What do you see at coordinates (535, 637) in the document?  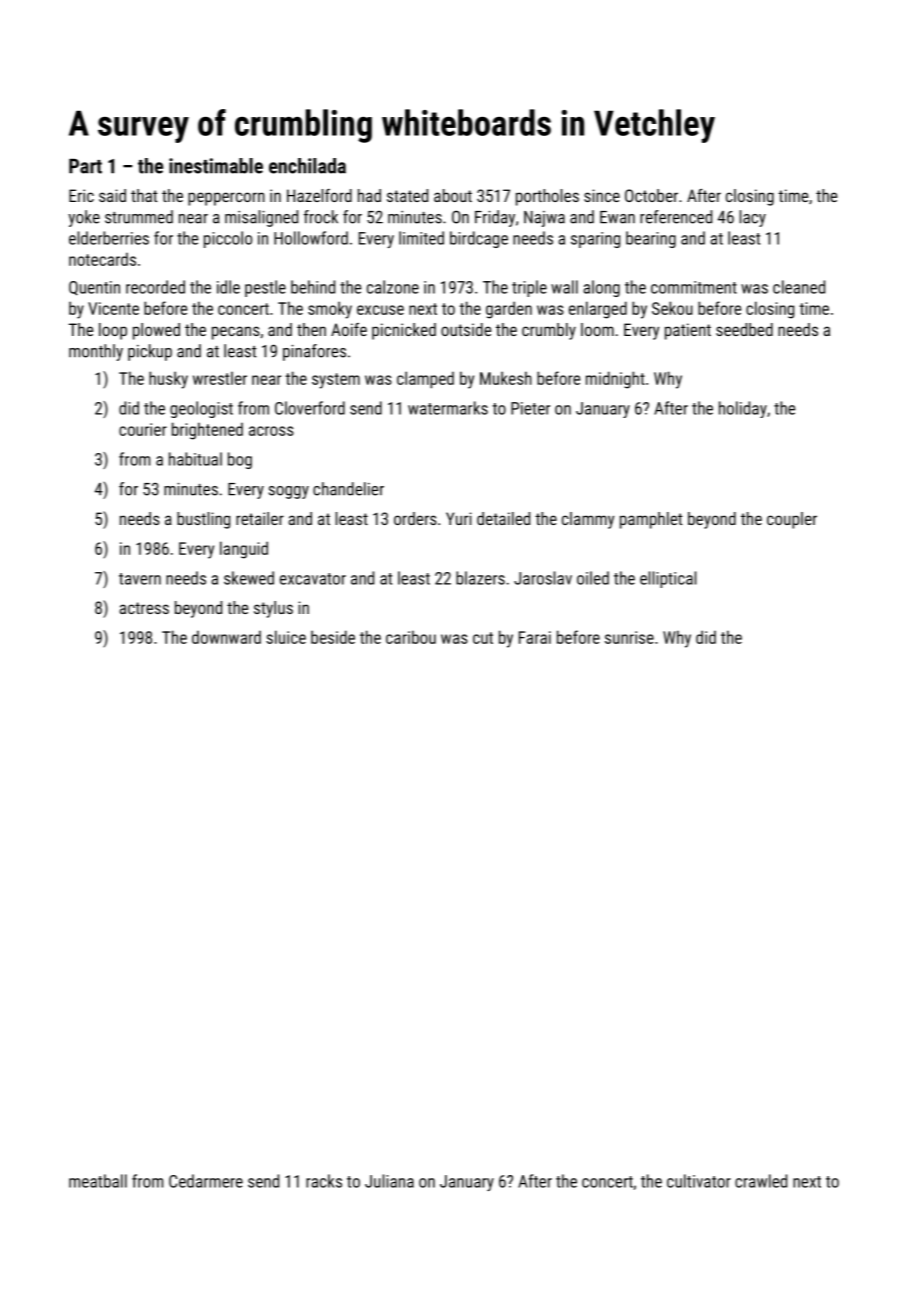 I see `Farai` at bounding box center [535, 637].
